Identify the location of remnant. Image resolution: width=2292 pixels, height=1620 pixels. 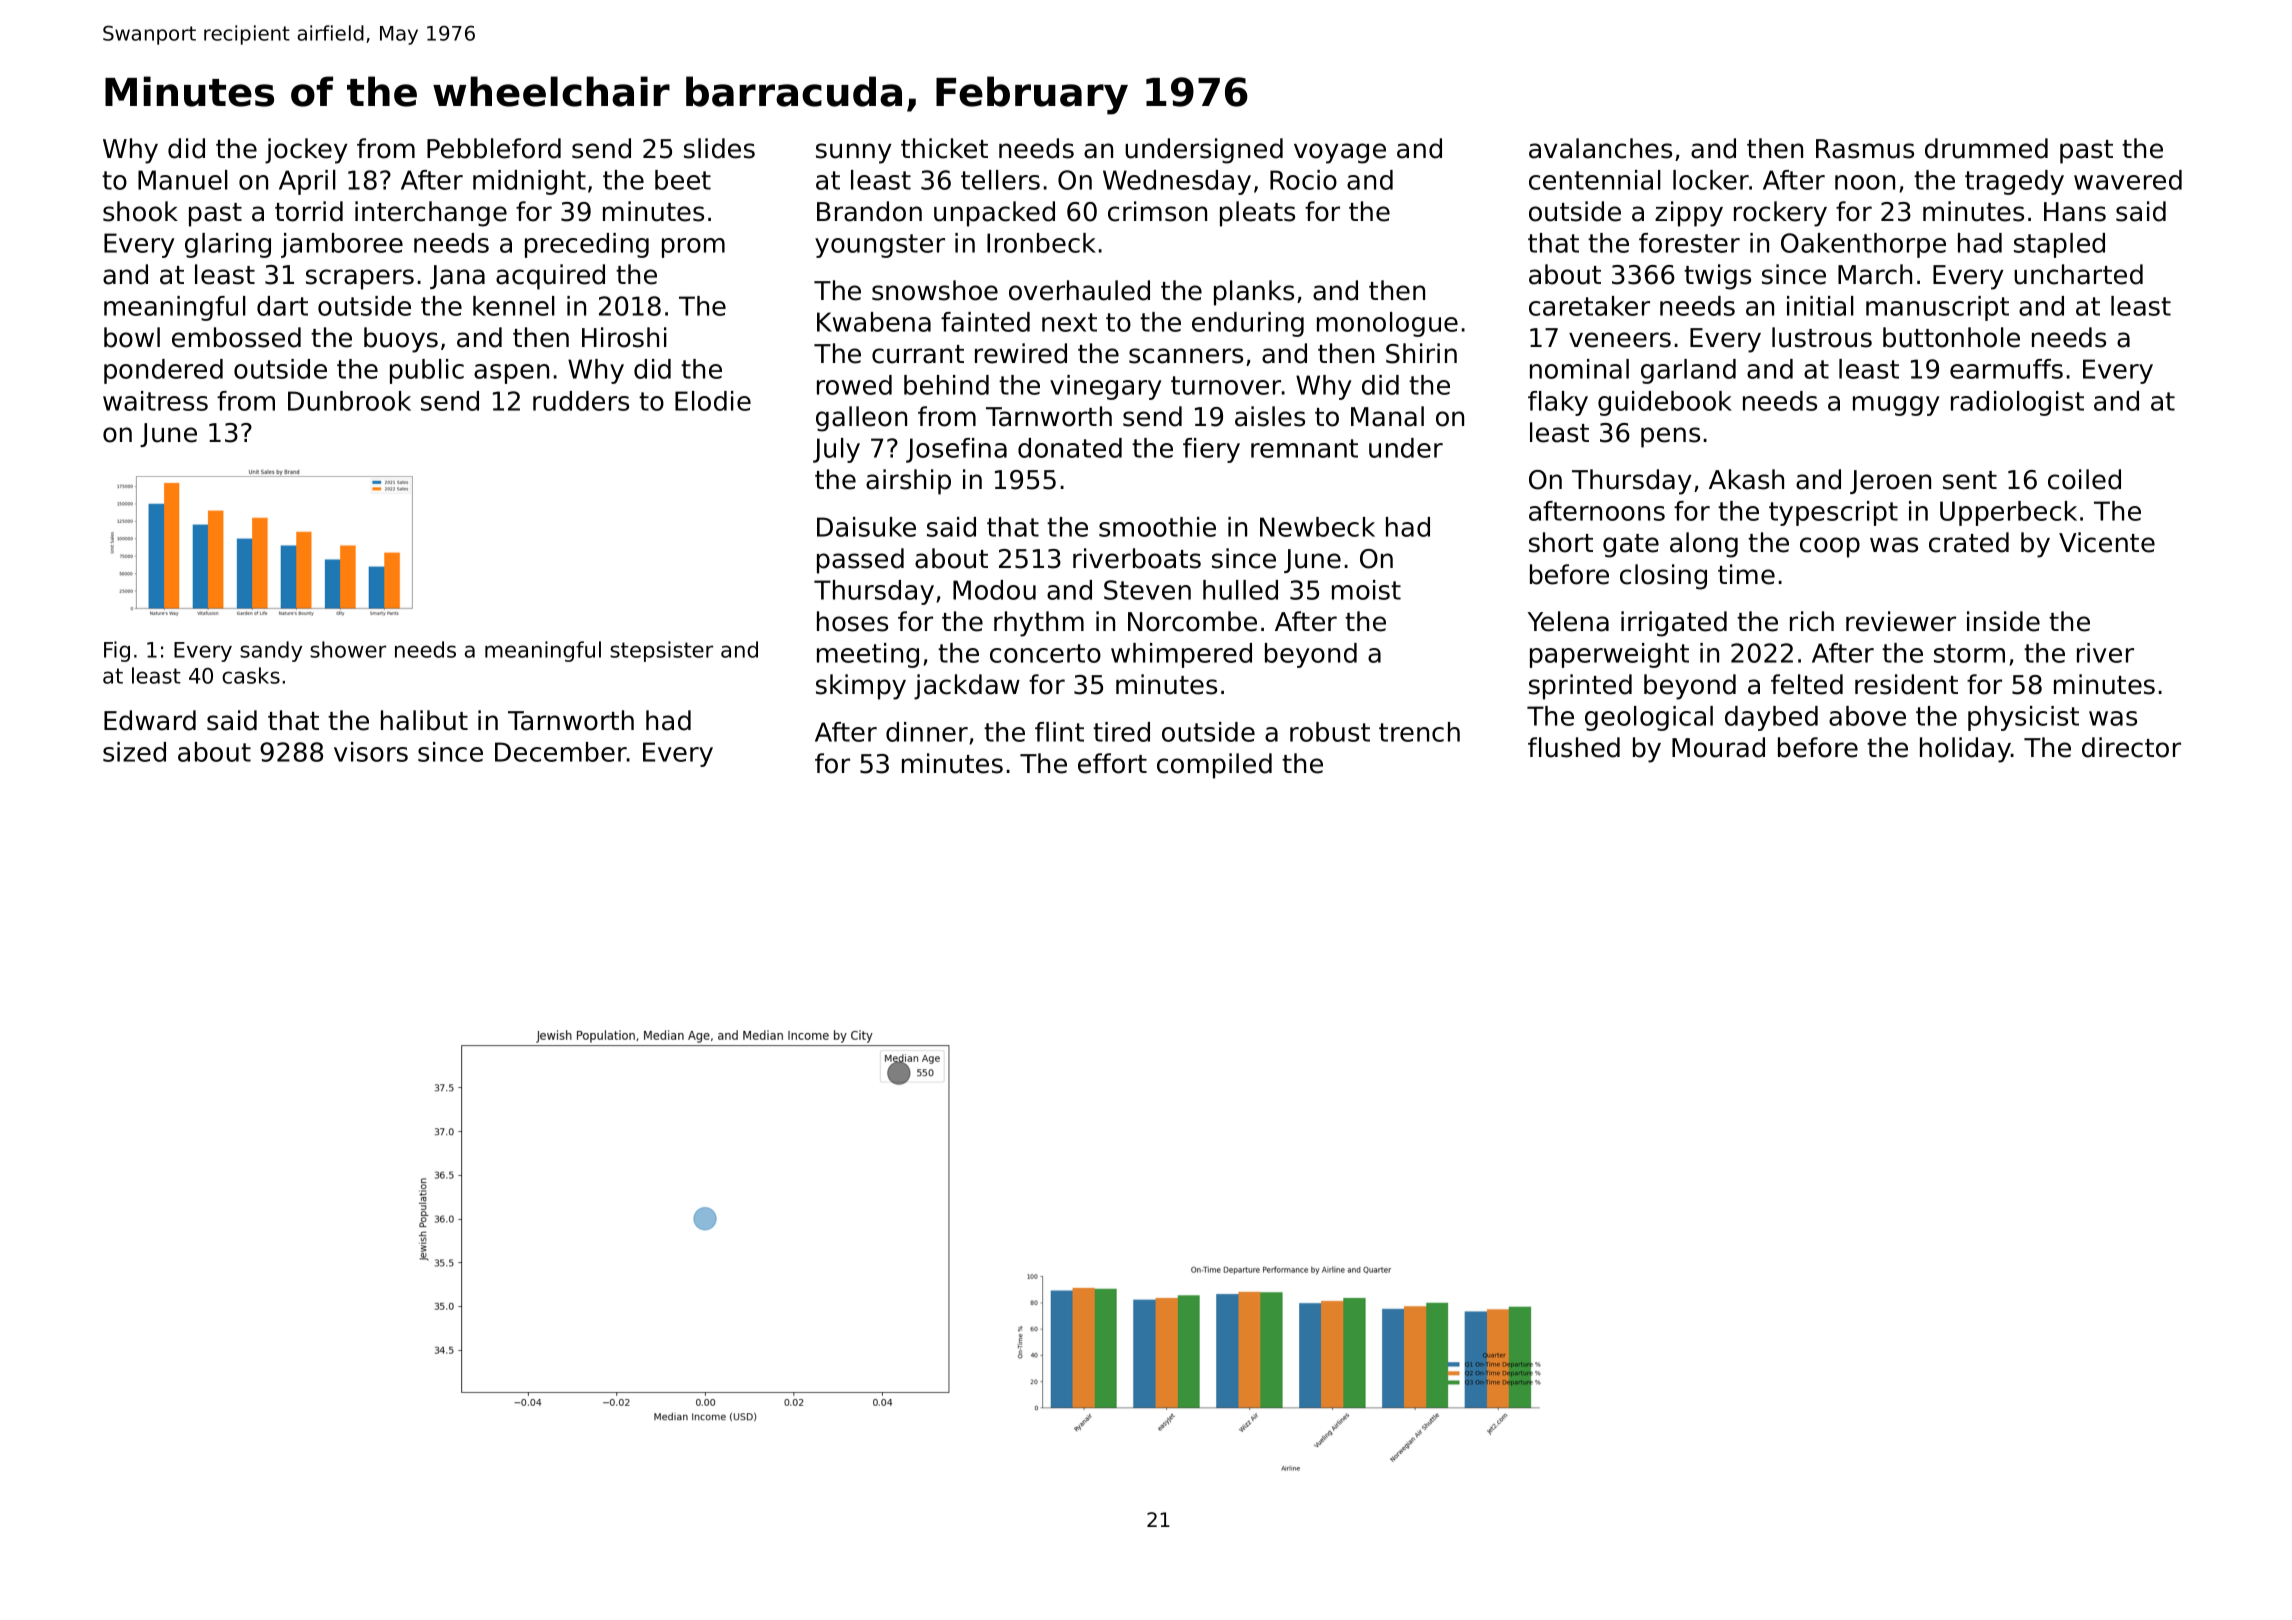
(1304, 448).
